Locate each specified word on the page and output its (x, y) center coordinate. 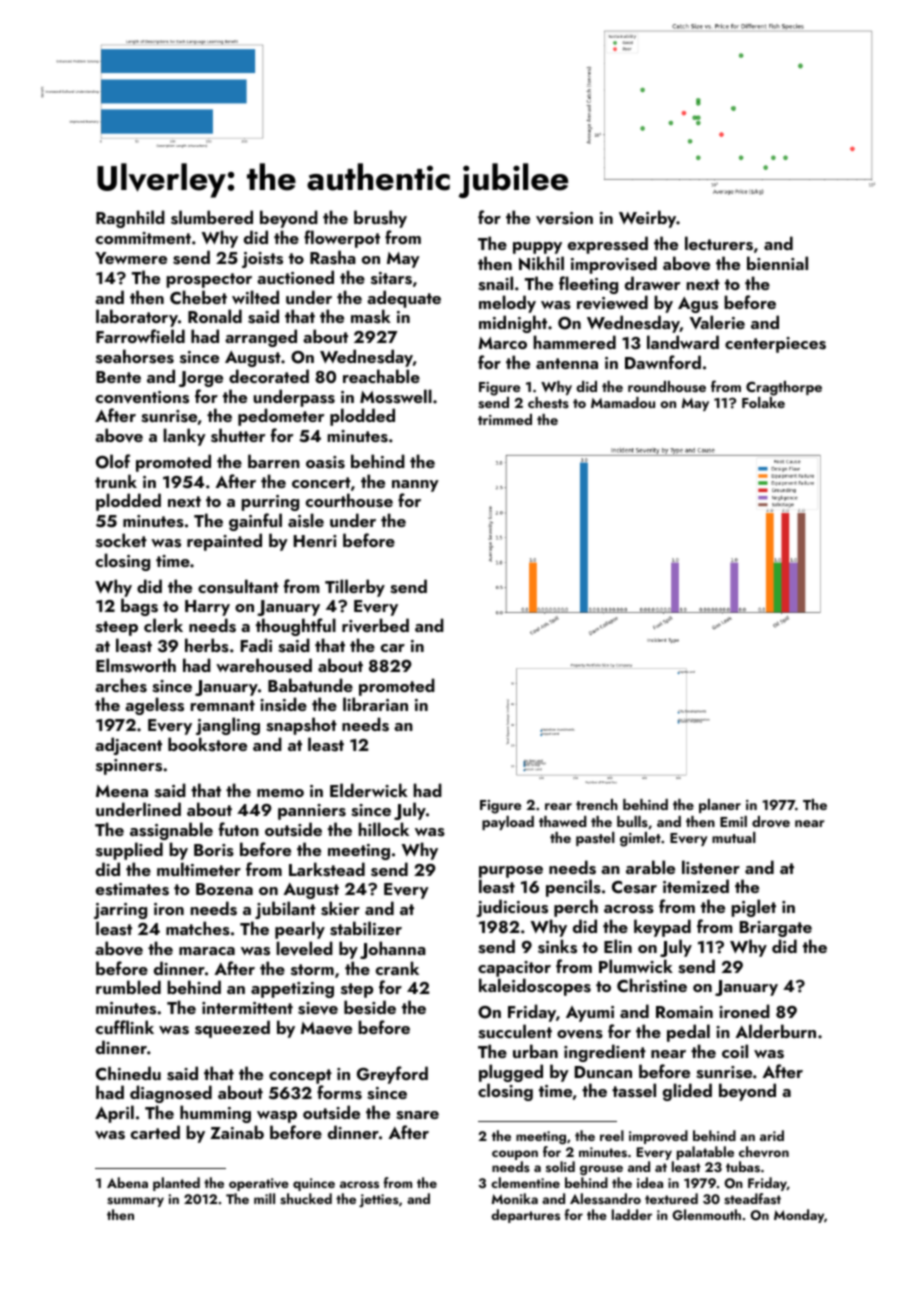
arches (121, 685)
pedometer (281, 417)
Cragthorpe (784, 388)
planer (720, 806)
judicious (512, 908)
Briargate (776, 929)
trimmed (505, 419)
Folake (763, 402)
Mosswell (396, 396)
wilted (255, 297)
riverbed (375, 625)
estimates (132, 889)
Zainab (237, 1132)
